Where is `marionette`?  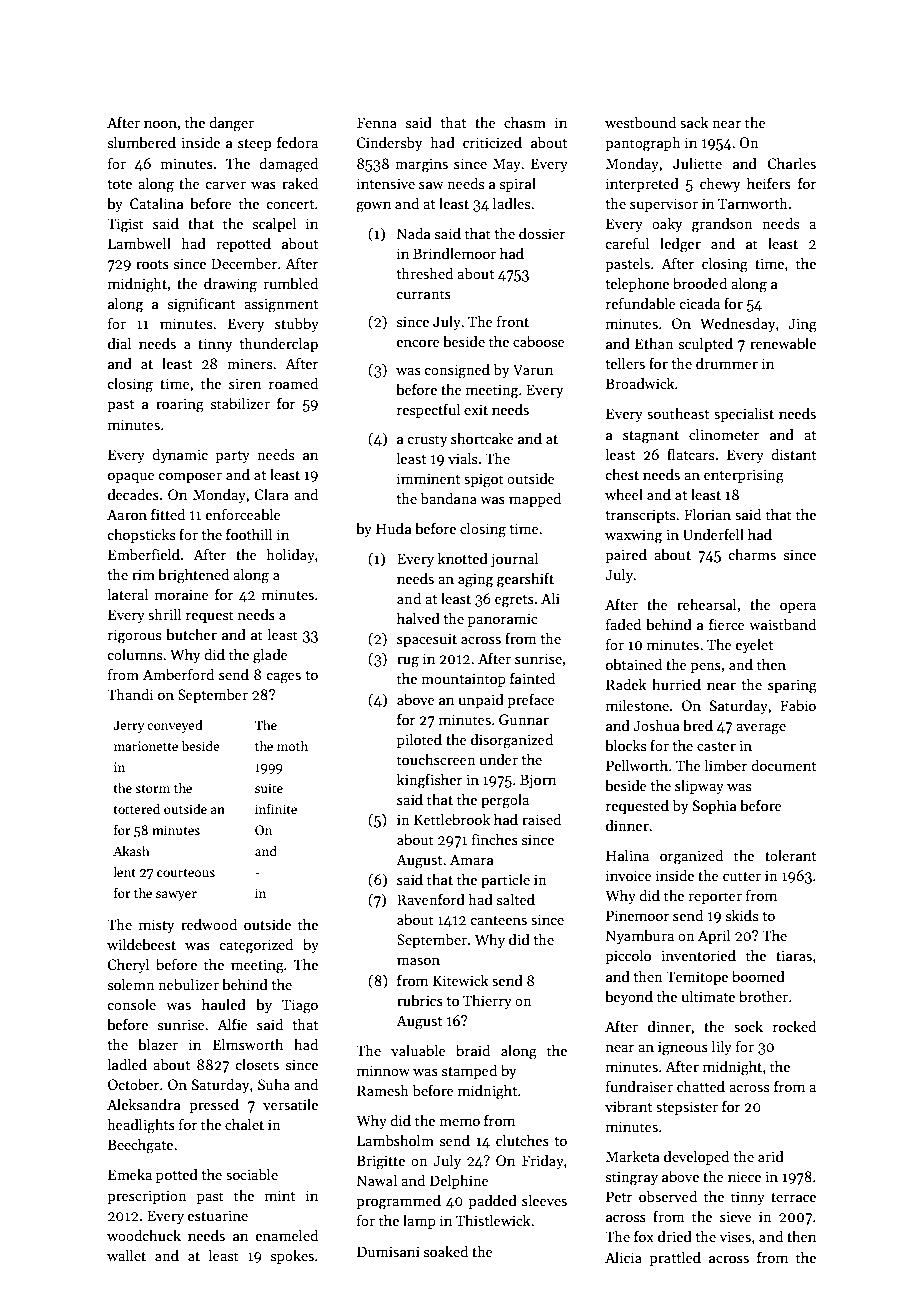
marionette is located at coordinates (146, 746).
